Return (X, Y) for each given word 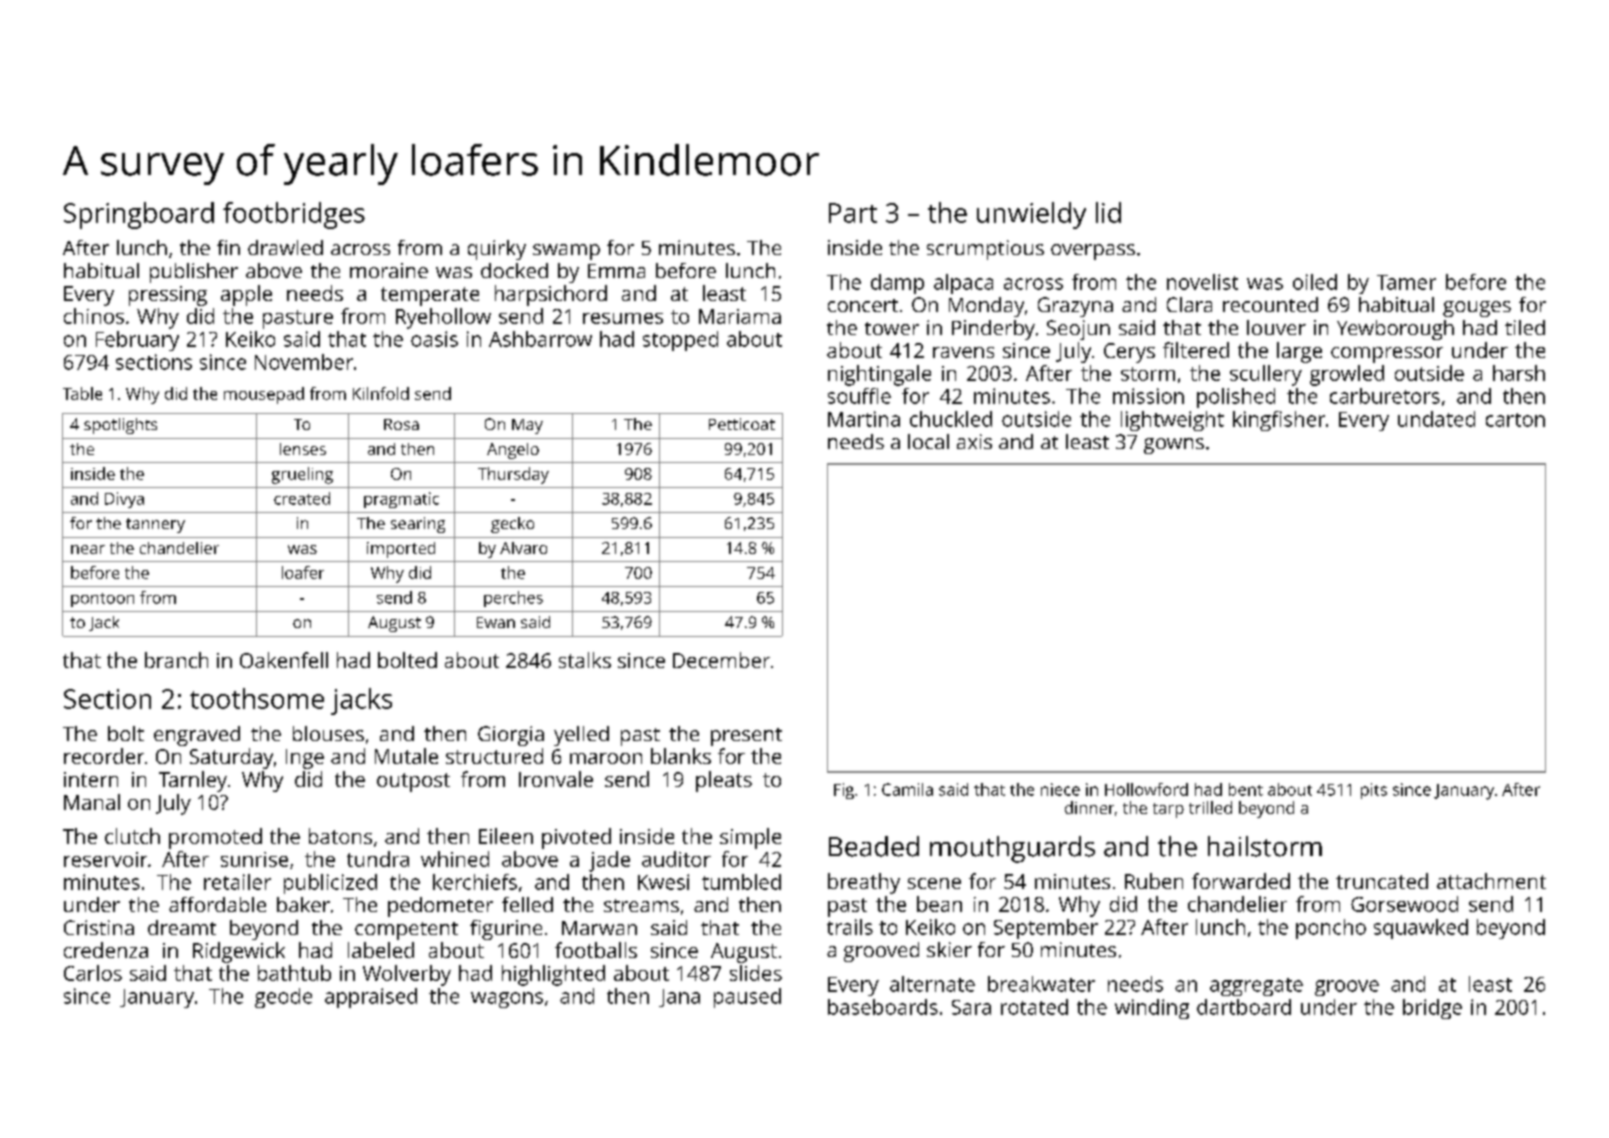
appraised (371, 998)
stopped (680, 341)
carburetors (1385, 396)
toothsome (257, 698)
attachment (1491, 881)
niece (1060, 789)
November (304, 362)
